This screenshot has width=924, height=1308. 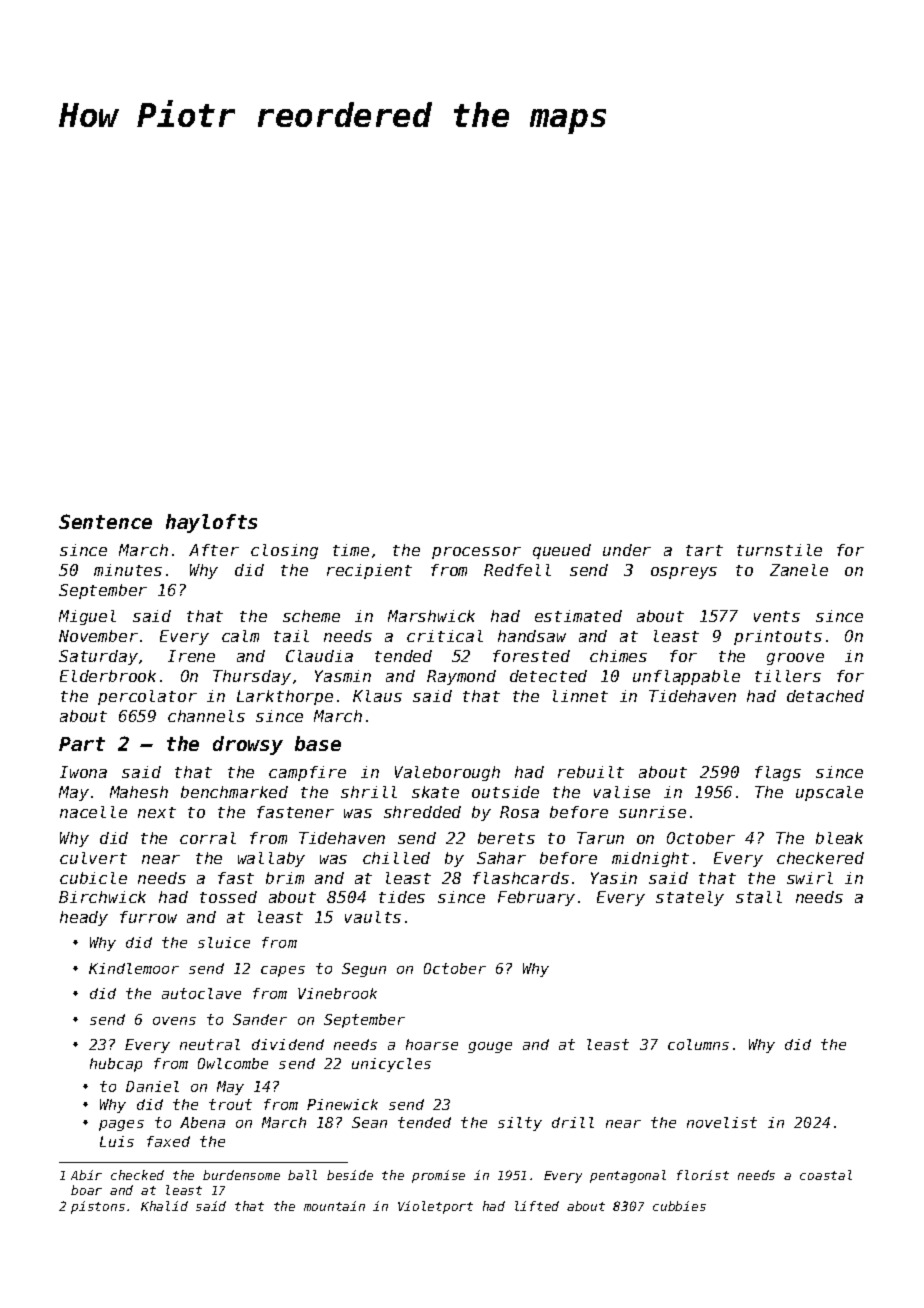 I want to click on Valeborough, so click(x=447, y=773).
